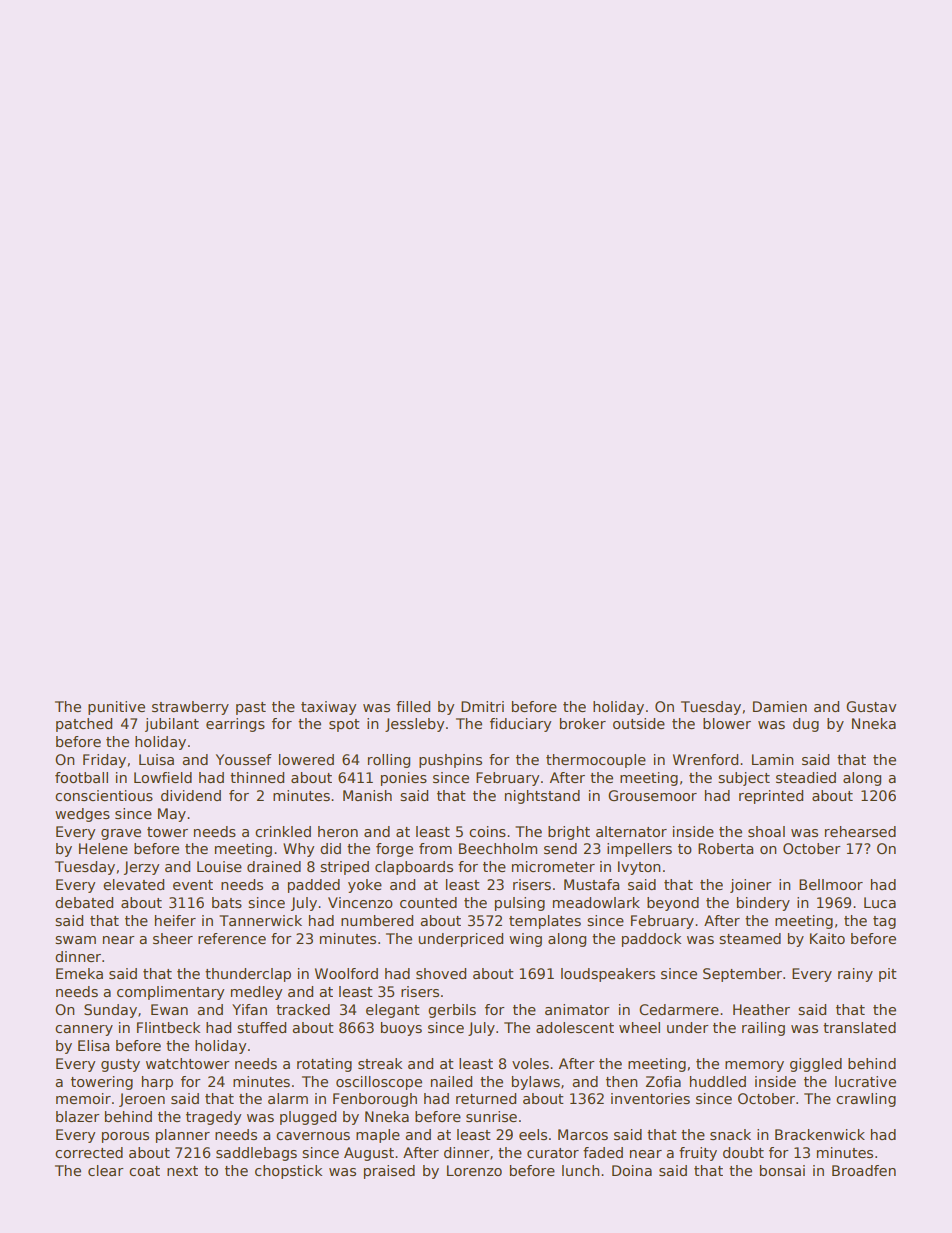  Describe the element at coordinates (175, 920) in the image. I see `heifer` at that location.
